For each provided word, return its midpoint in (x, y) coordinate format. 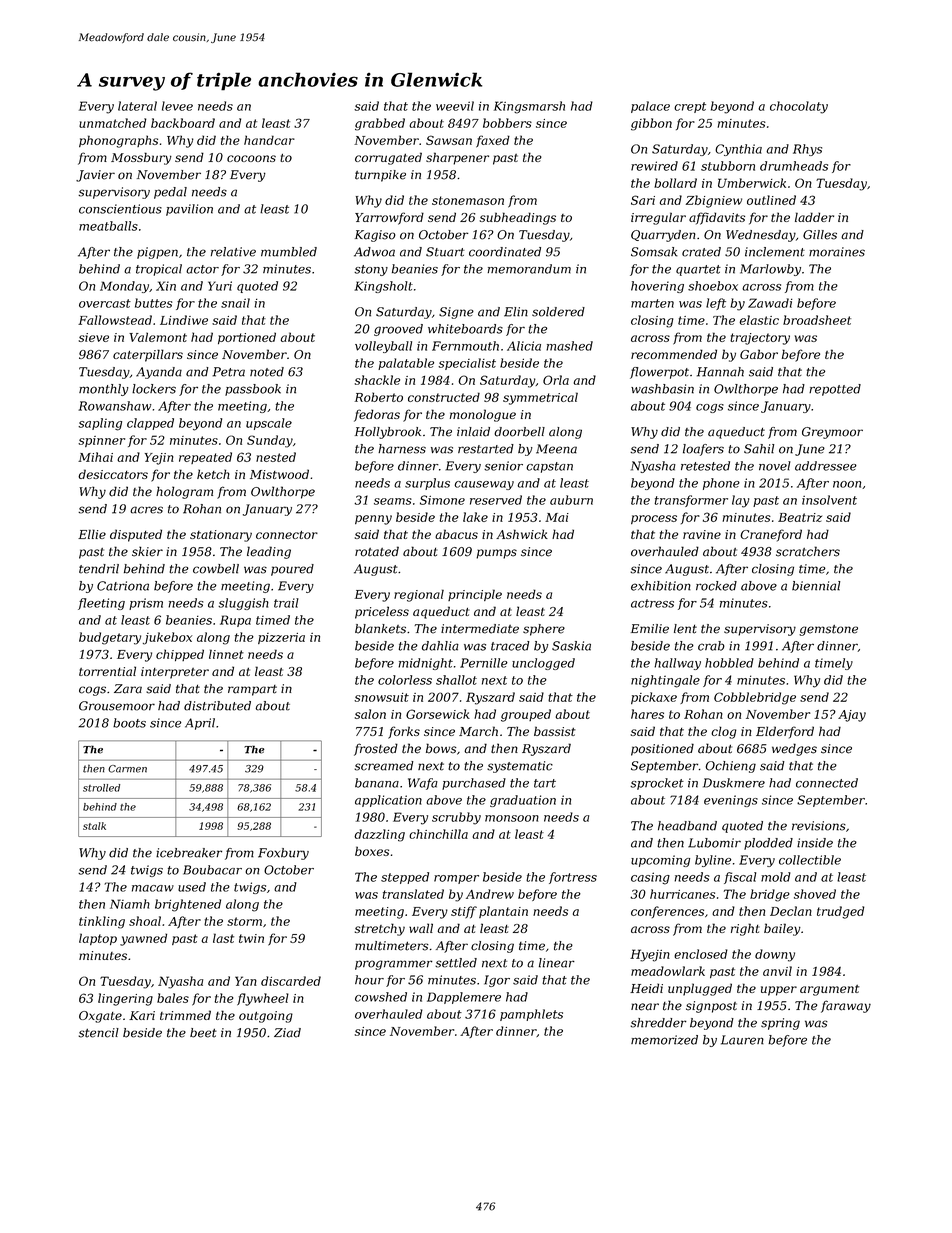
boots (129, 723)
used (192, 887)
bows (441, 748)
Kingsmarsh (529, 107)
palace (650, 107)
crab (711, 646)
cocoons (251, 158)
